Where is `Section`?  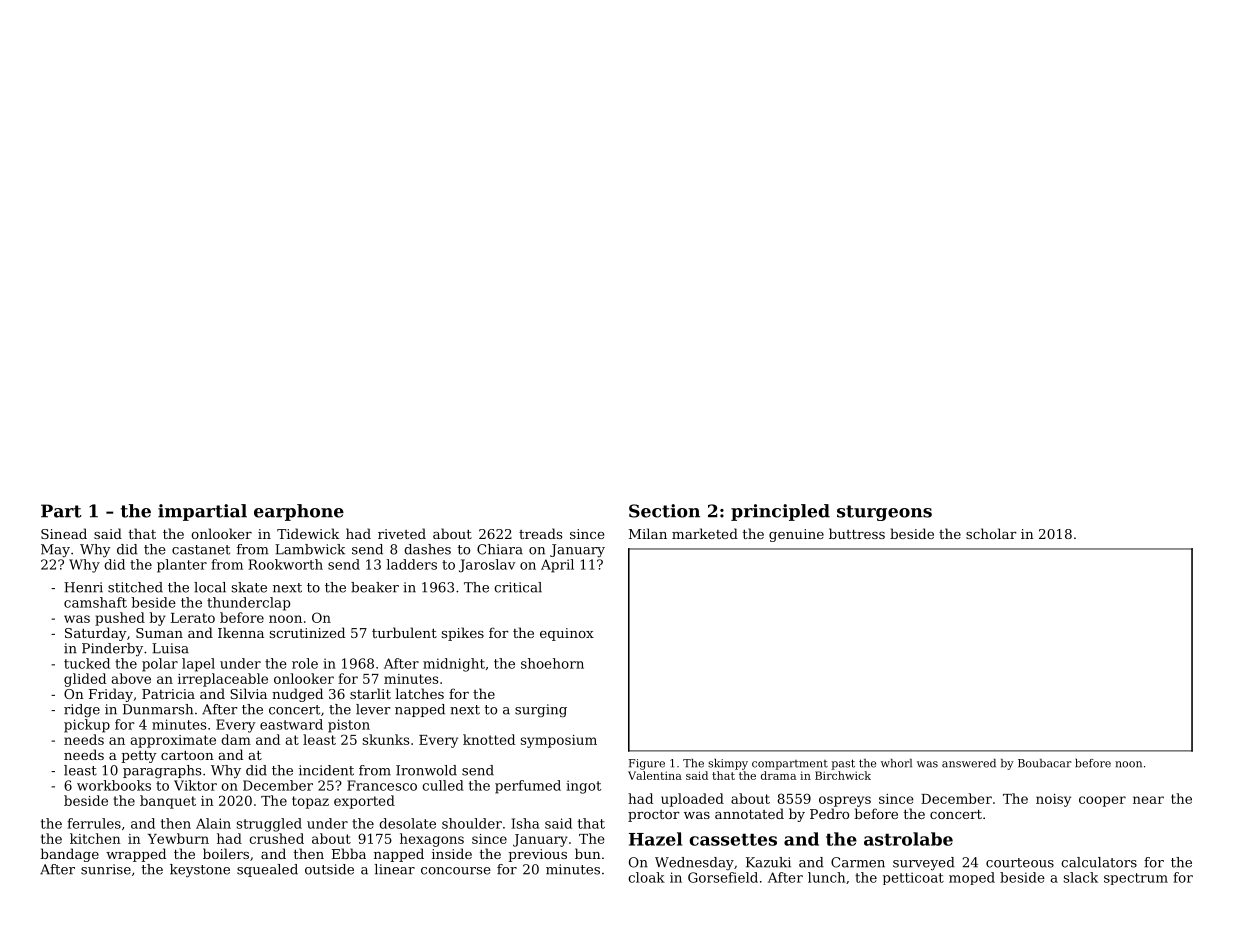 Section is located at coordinates (664, 511).
